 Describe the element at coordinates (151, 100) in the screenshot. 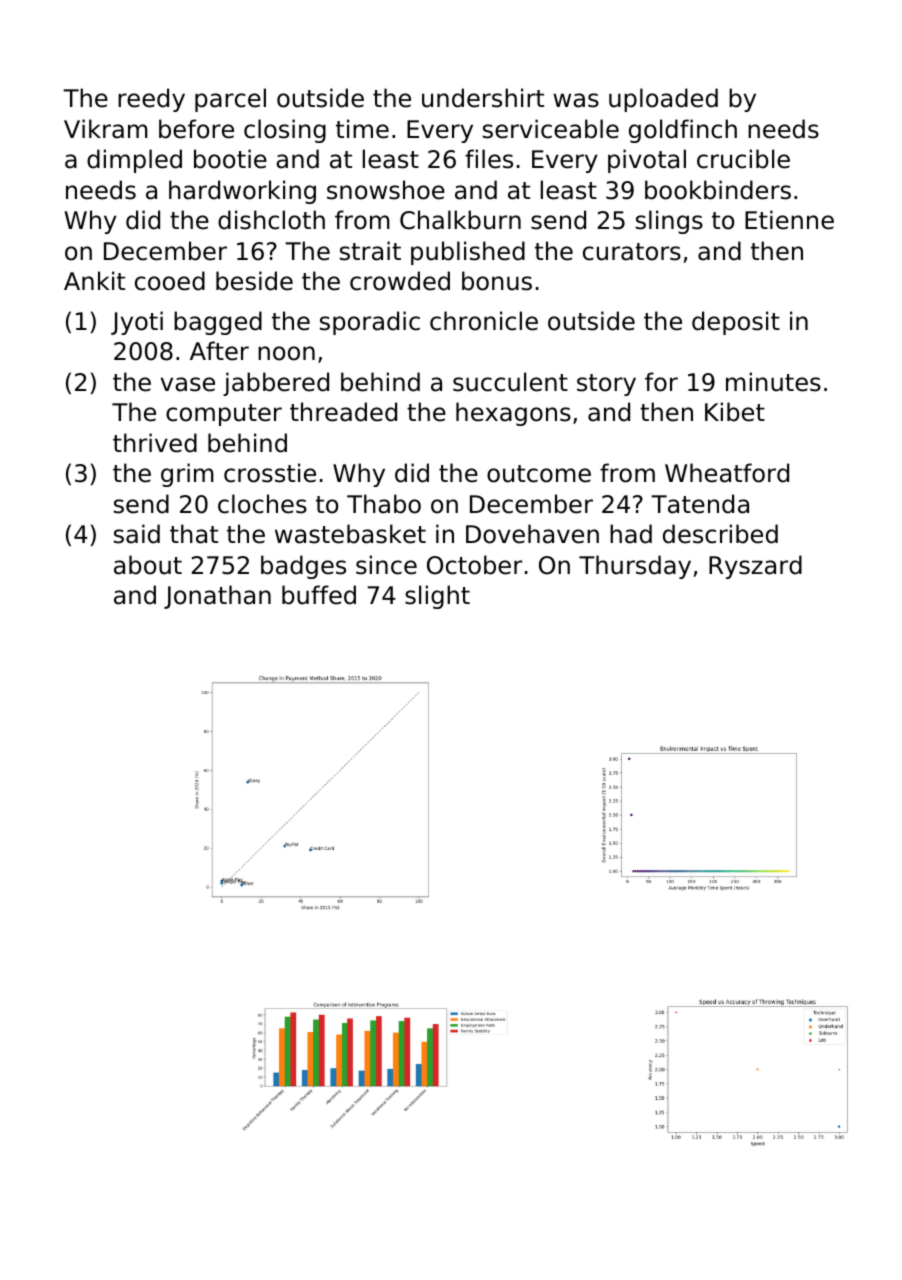

I see `reedy` at that location.
